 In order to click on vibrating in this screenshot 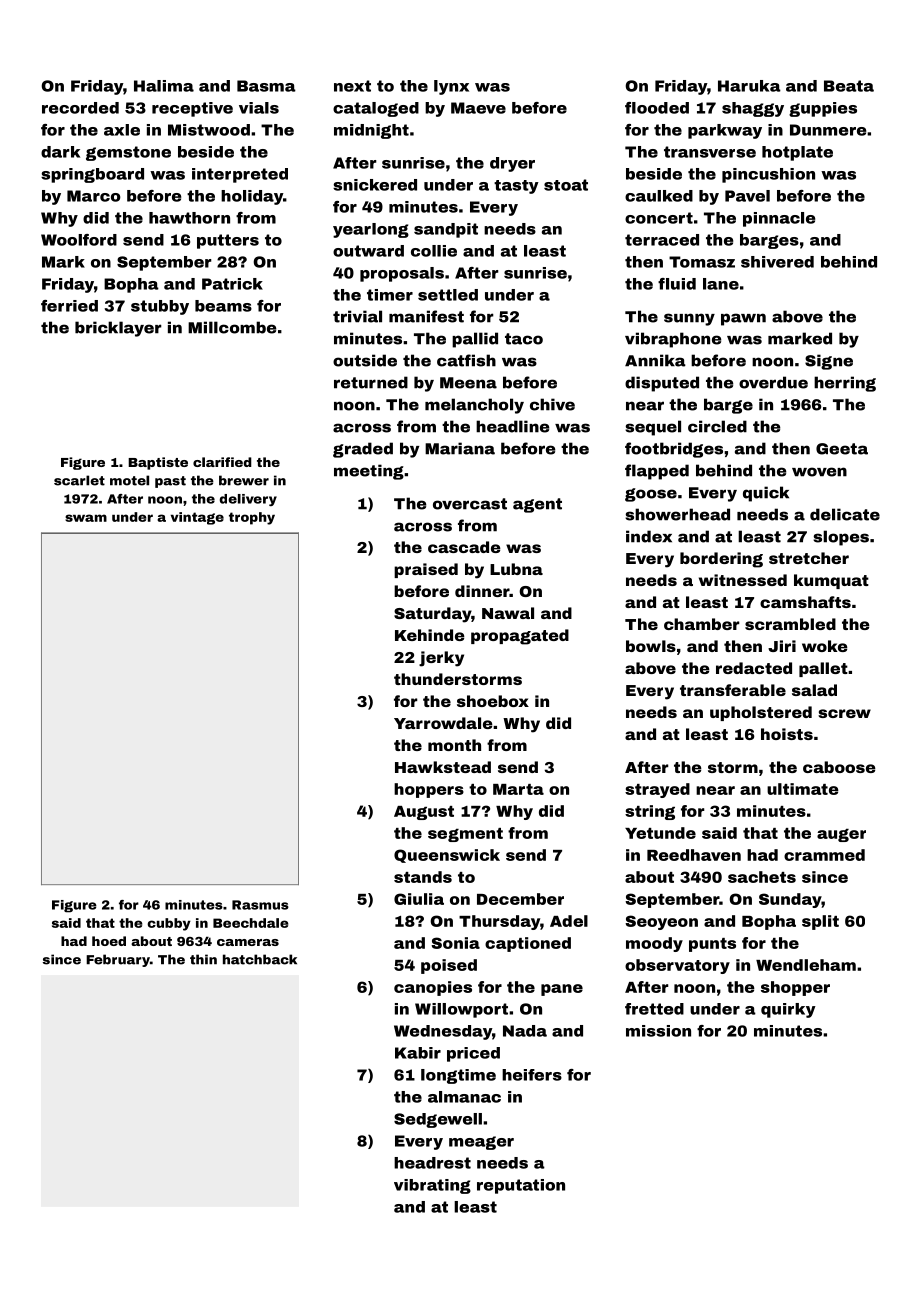, I will do `click(432, 1186)`.
